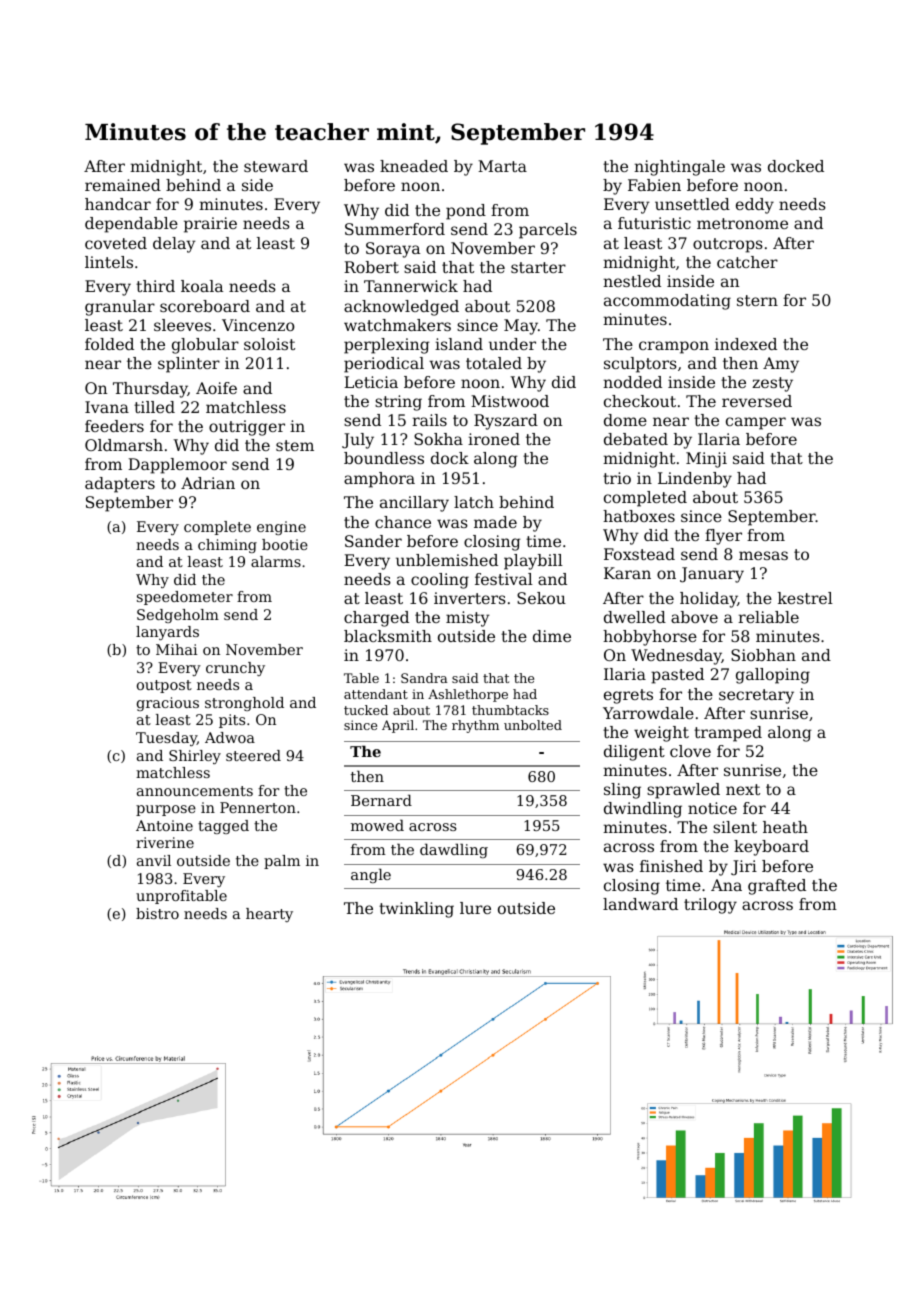  I want to click on starter, so click(538, 267).
